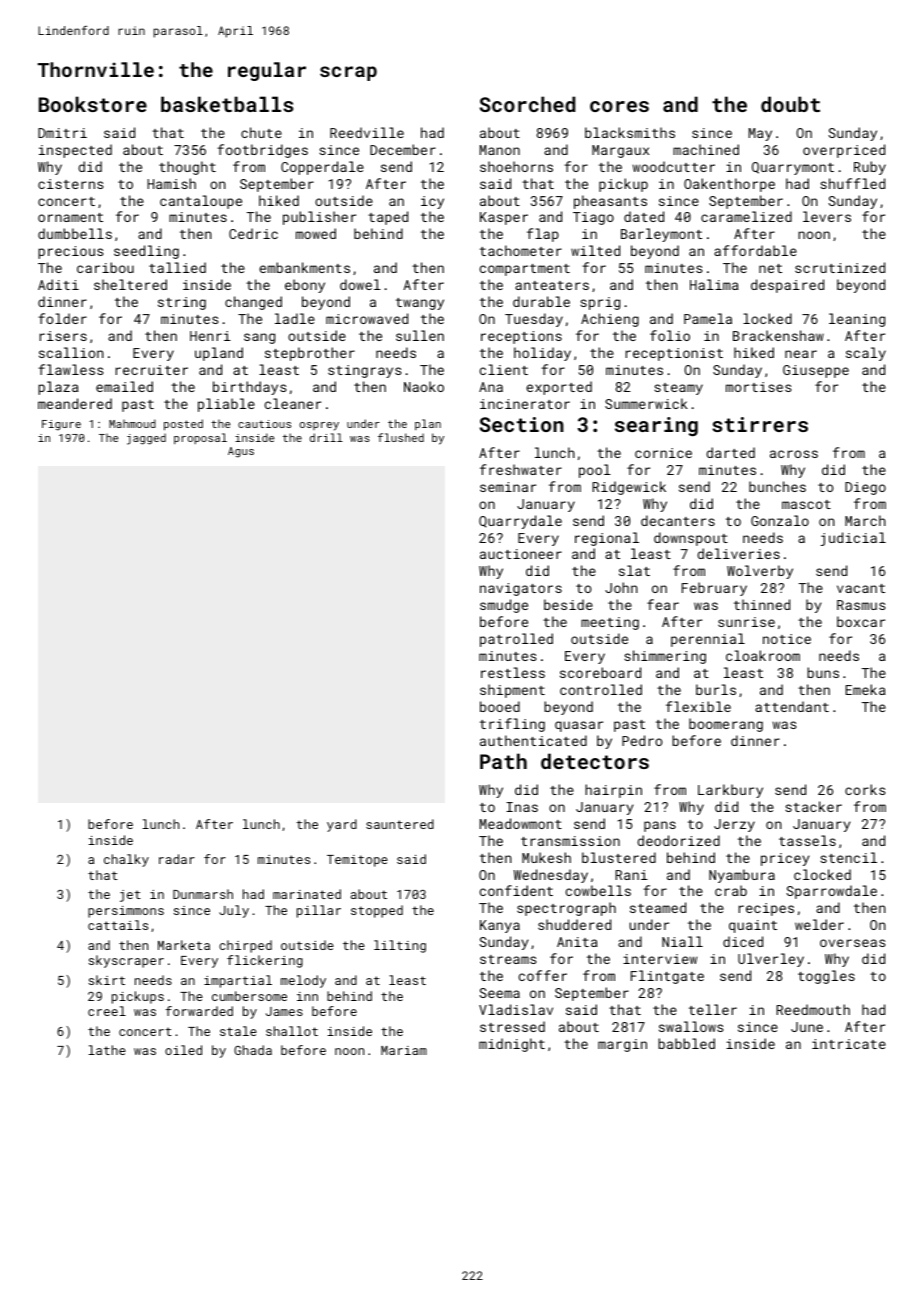  What do you see at coordinates (865, 789) in the image?
I see `corks` at bounding box center [865, 789].
